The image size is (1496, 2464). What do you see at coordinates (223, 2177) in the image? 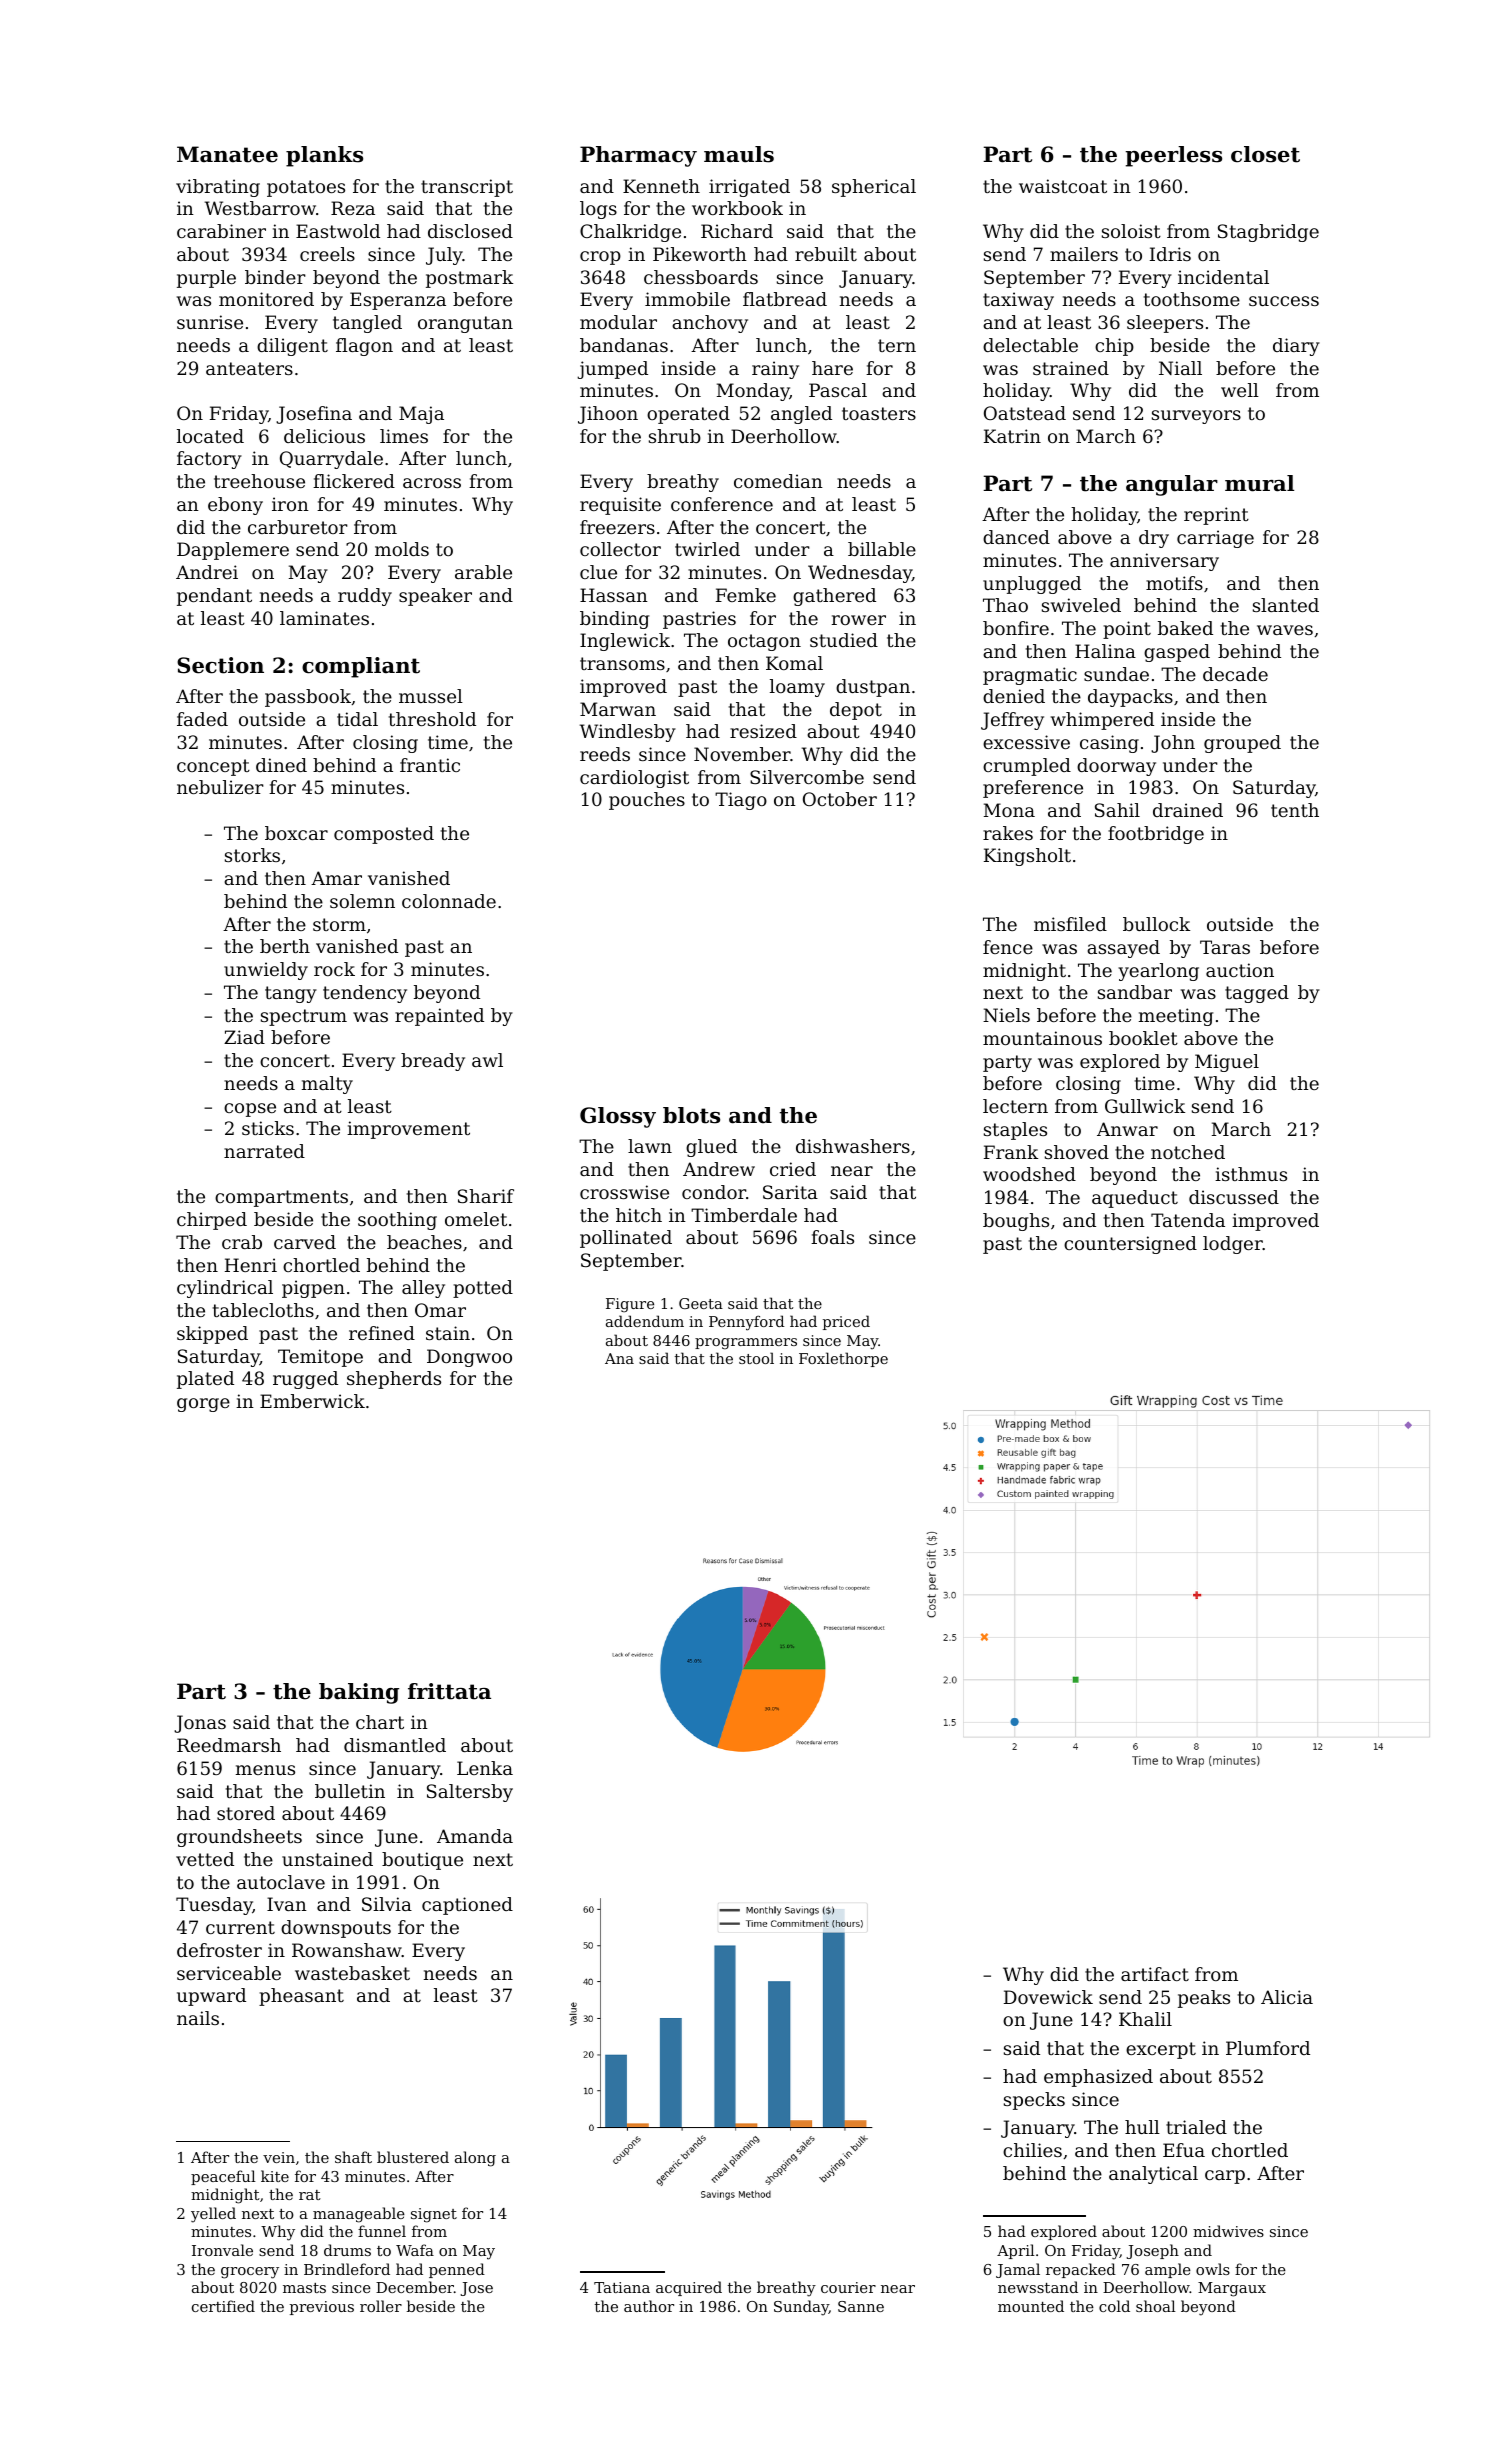
I see `peaceful` at bounding box center [223, 2177].
